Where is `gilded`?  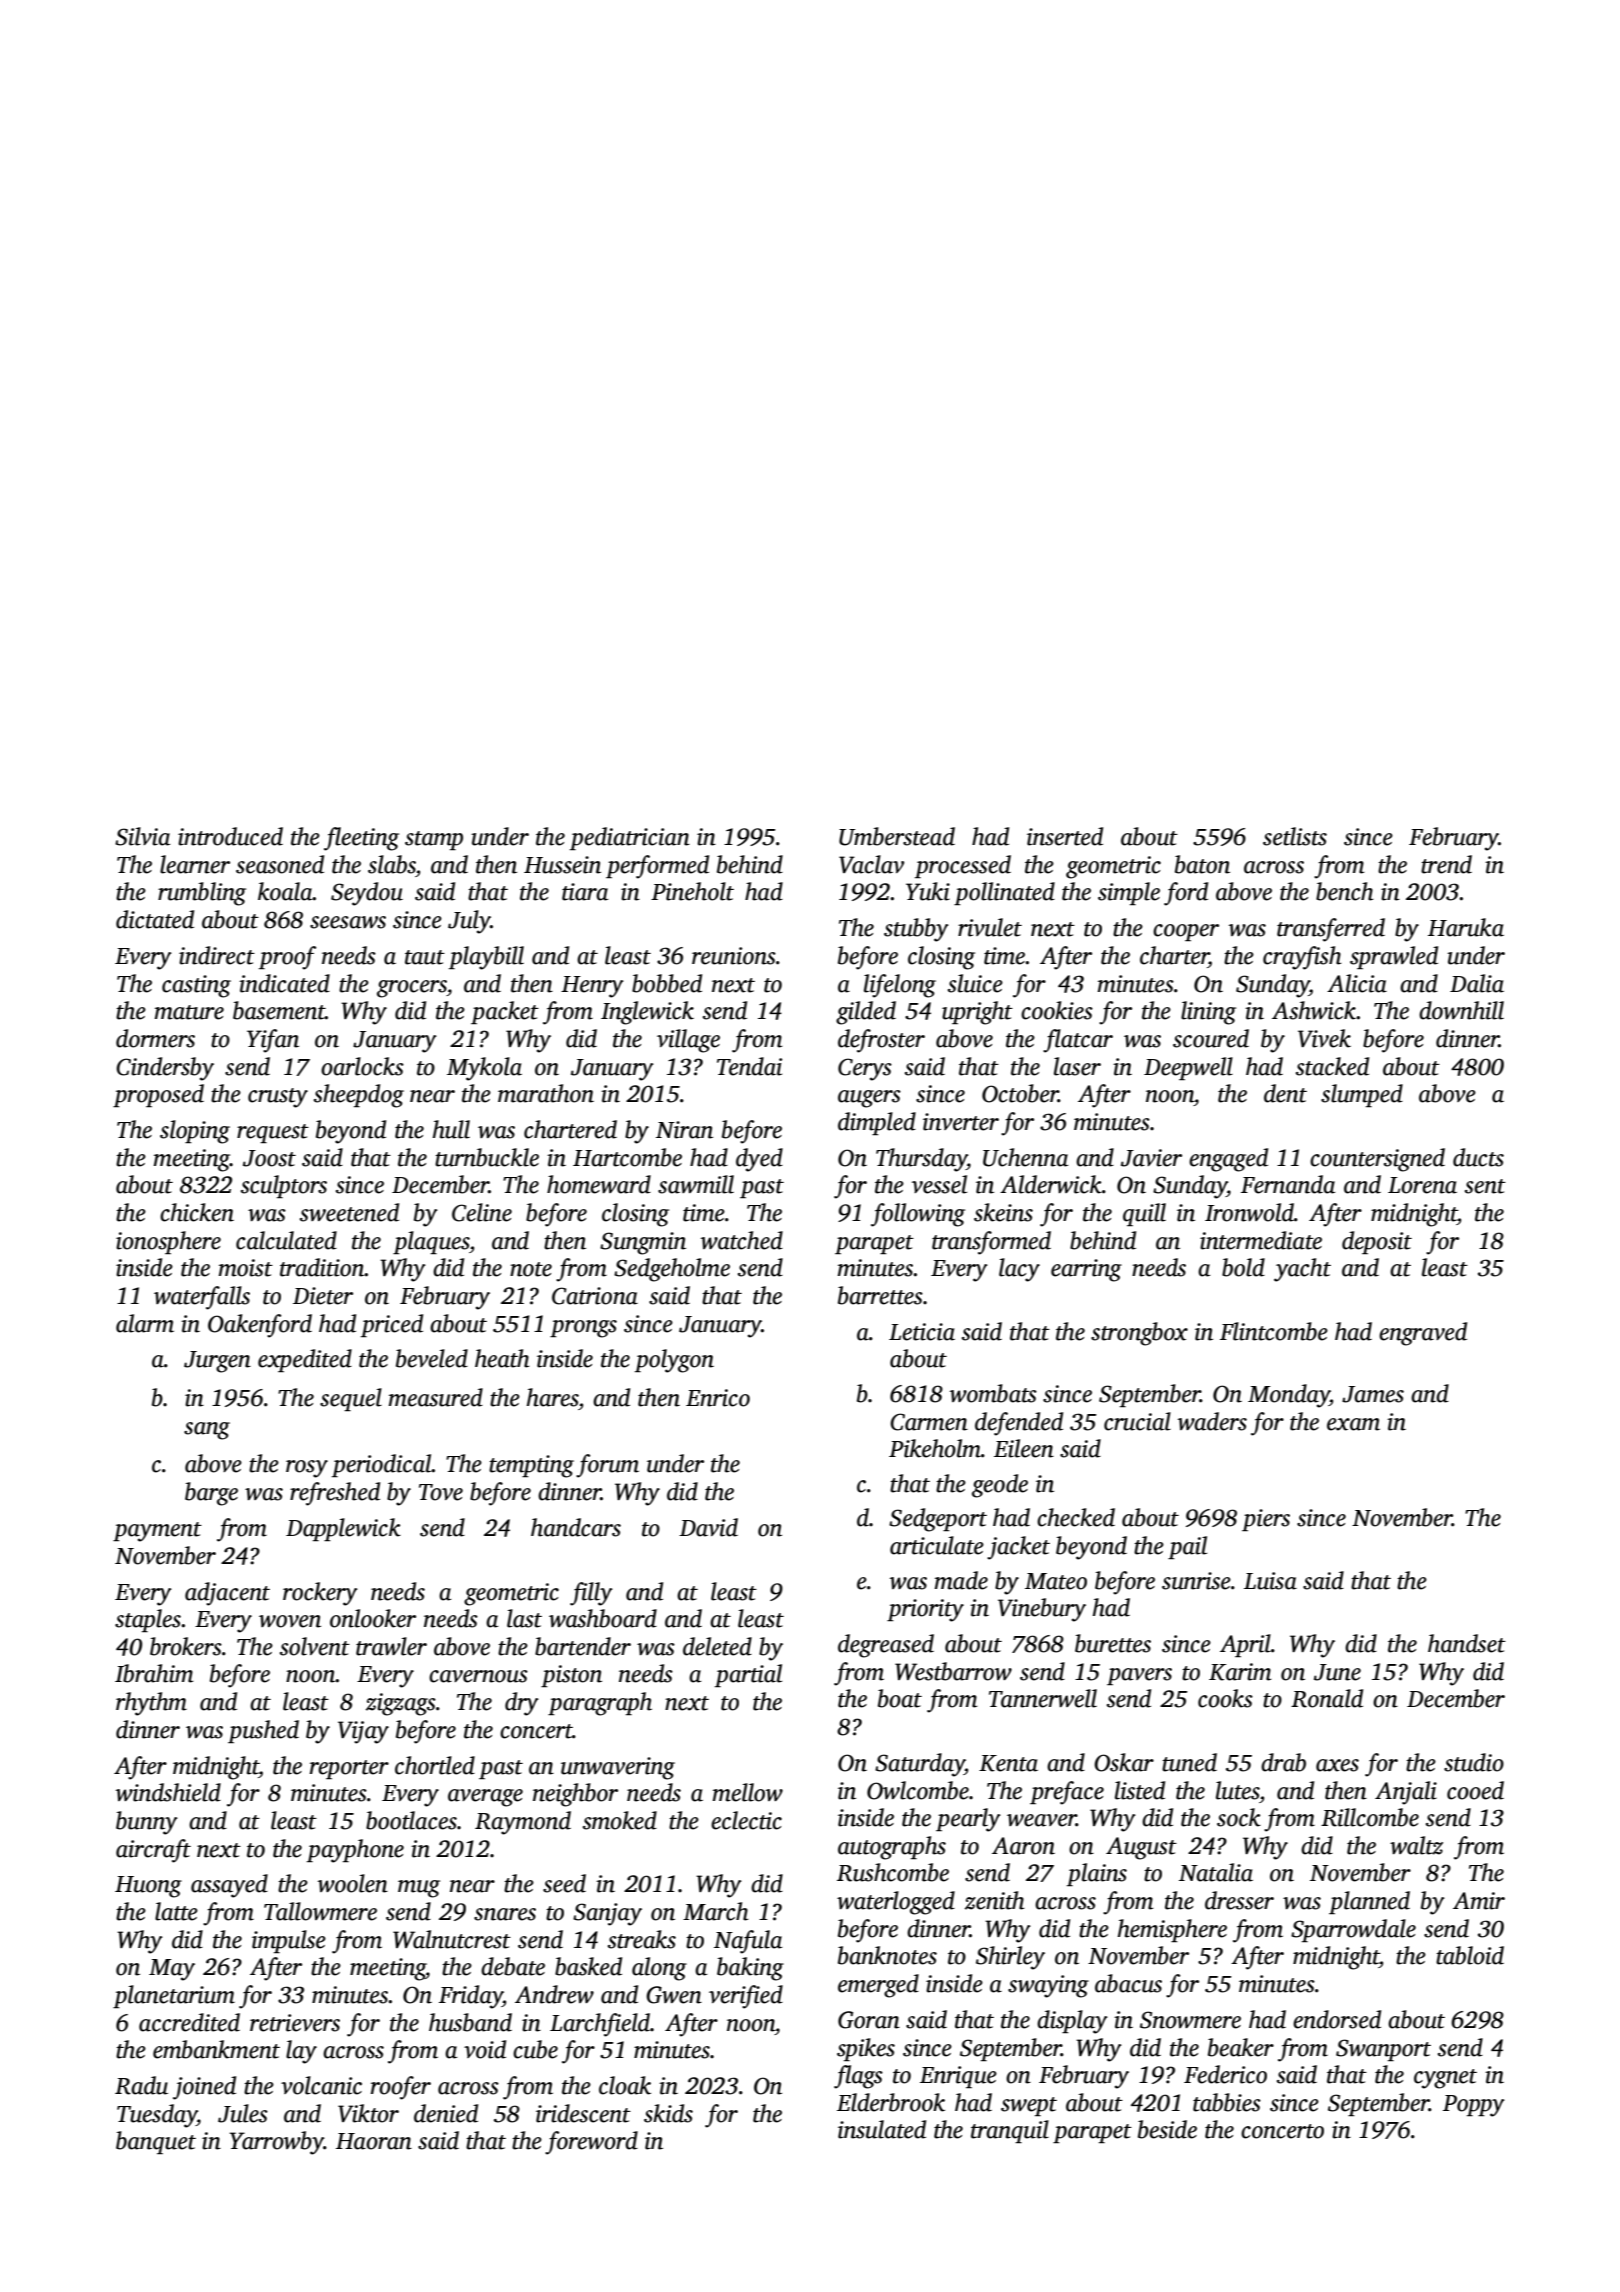
gilded is located at coordinates (866, 1013).
